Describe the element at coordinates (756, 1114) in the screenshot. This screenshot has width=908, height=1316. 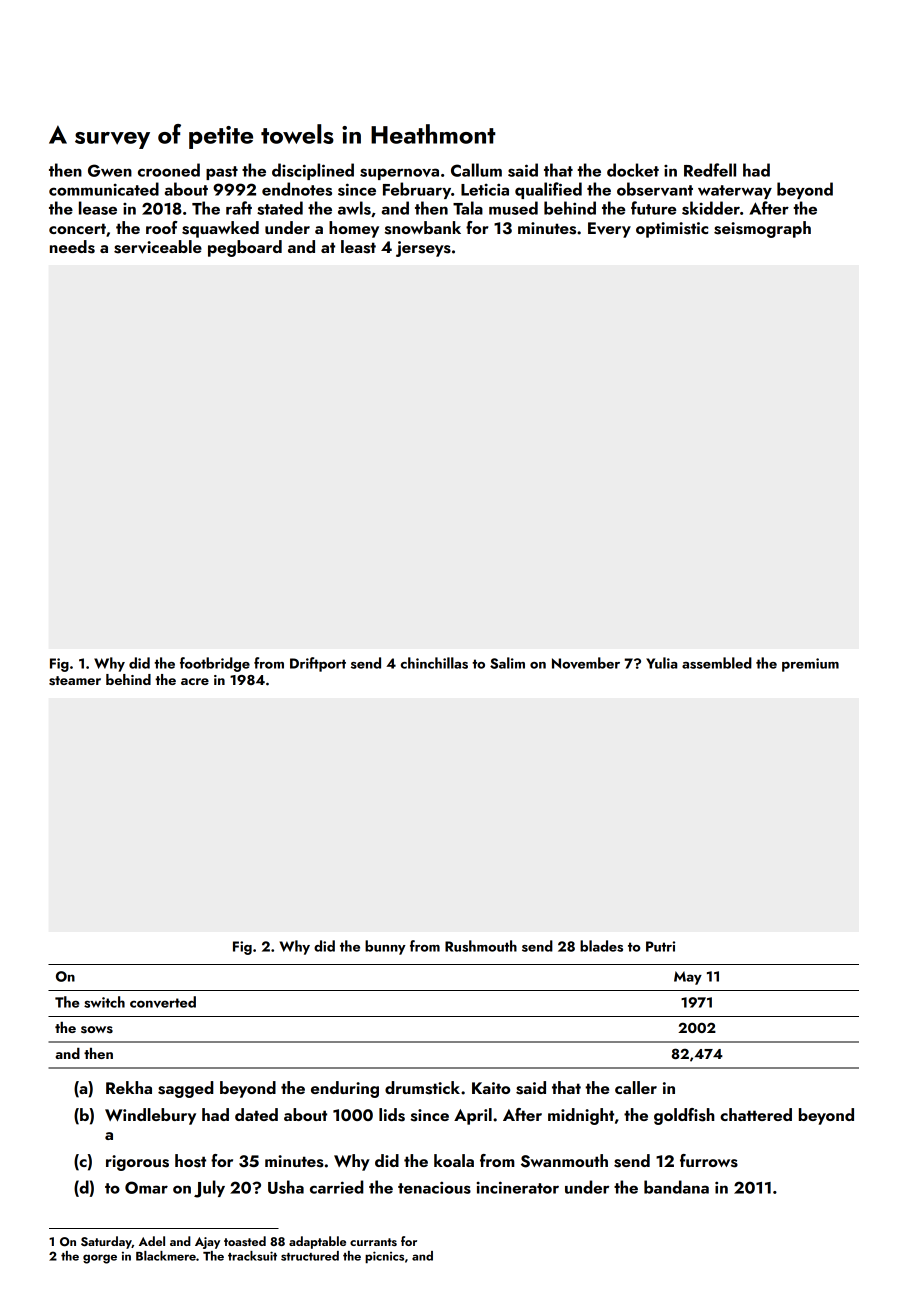
I see `chattered` at that location.
